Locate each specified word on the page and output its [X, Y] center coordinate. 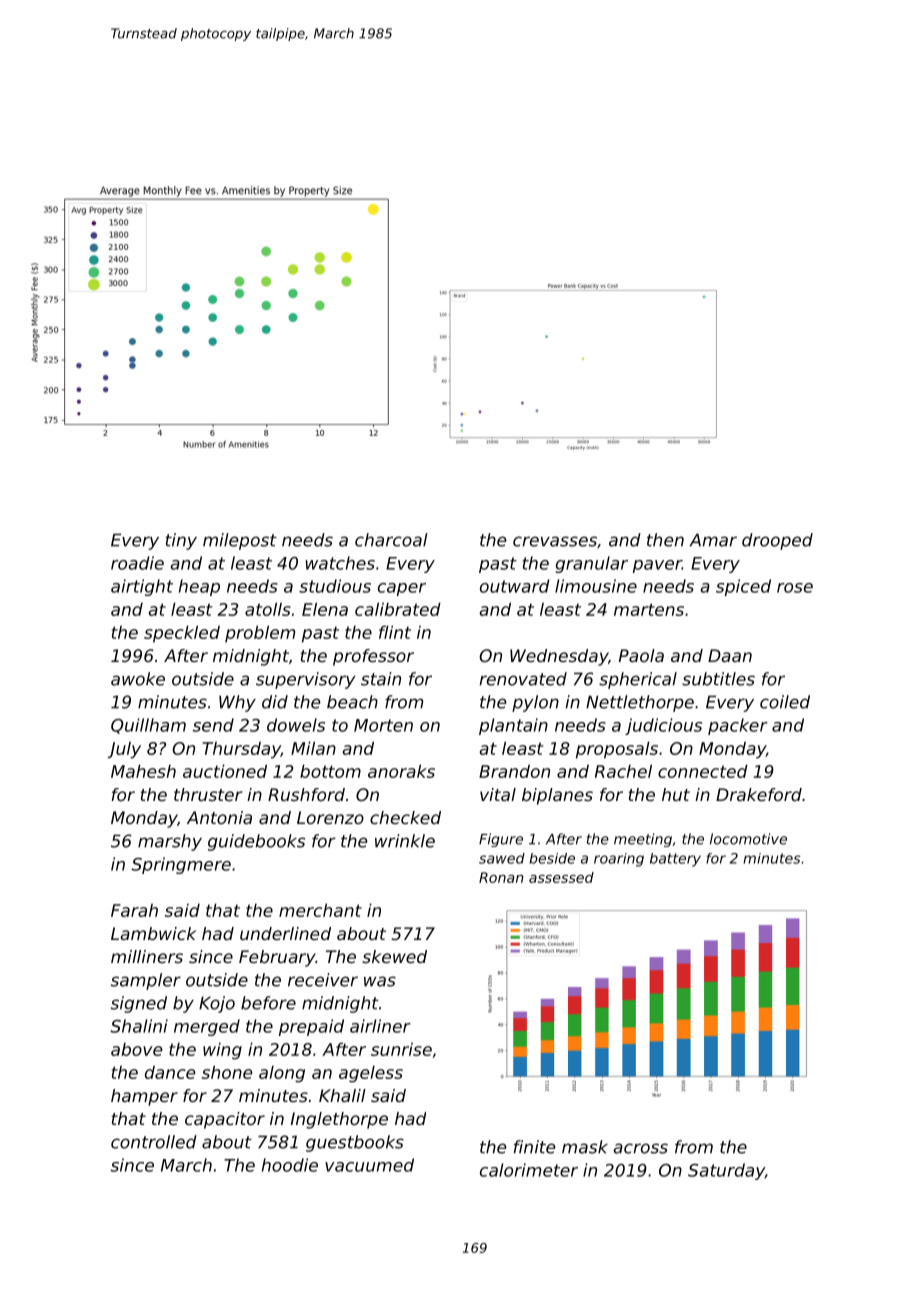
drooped [777, 541]
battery [675, 860]
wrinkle [405, 841]
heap [199, 587]
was [380, 981]
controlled [154, 1142]
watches [340, 563]
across [640, 1148]
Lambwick [153, 933]
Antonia [219, 817]
